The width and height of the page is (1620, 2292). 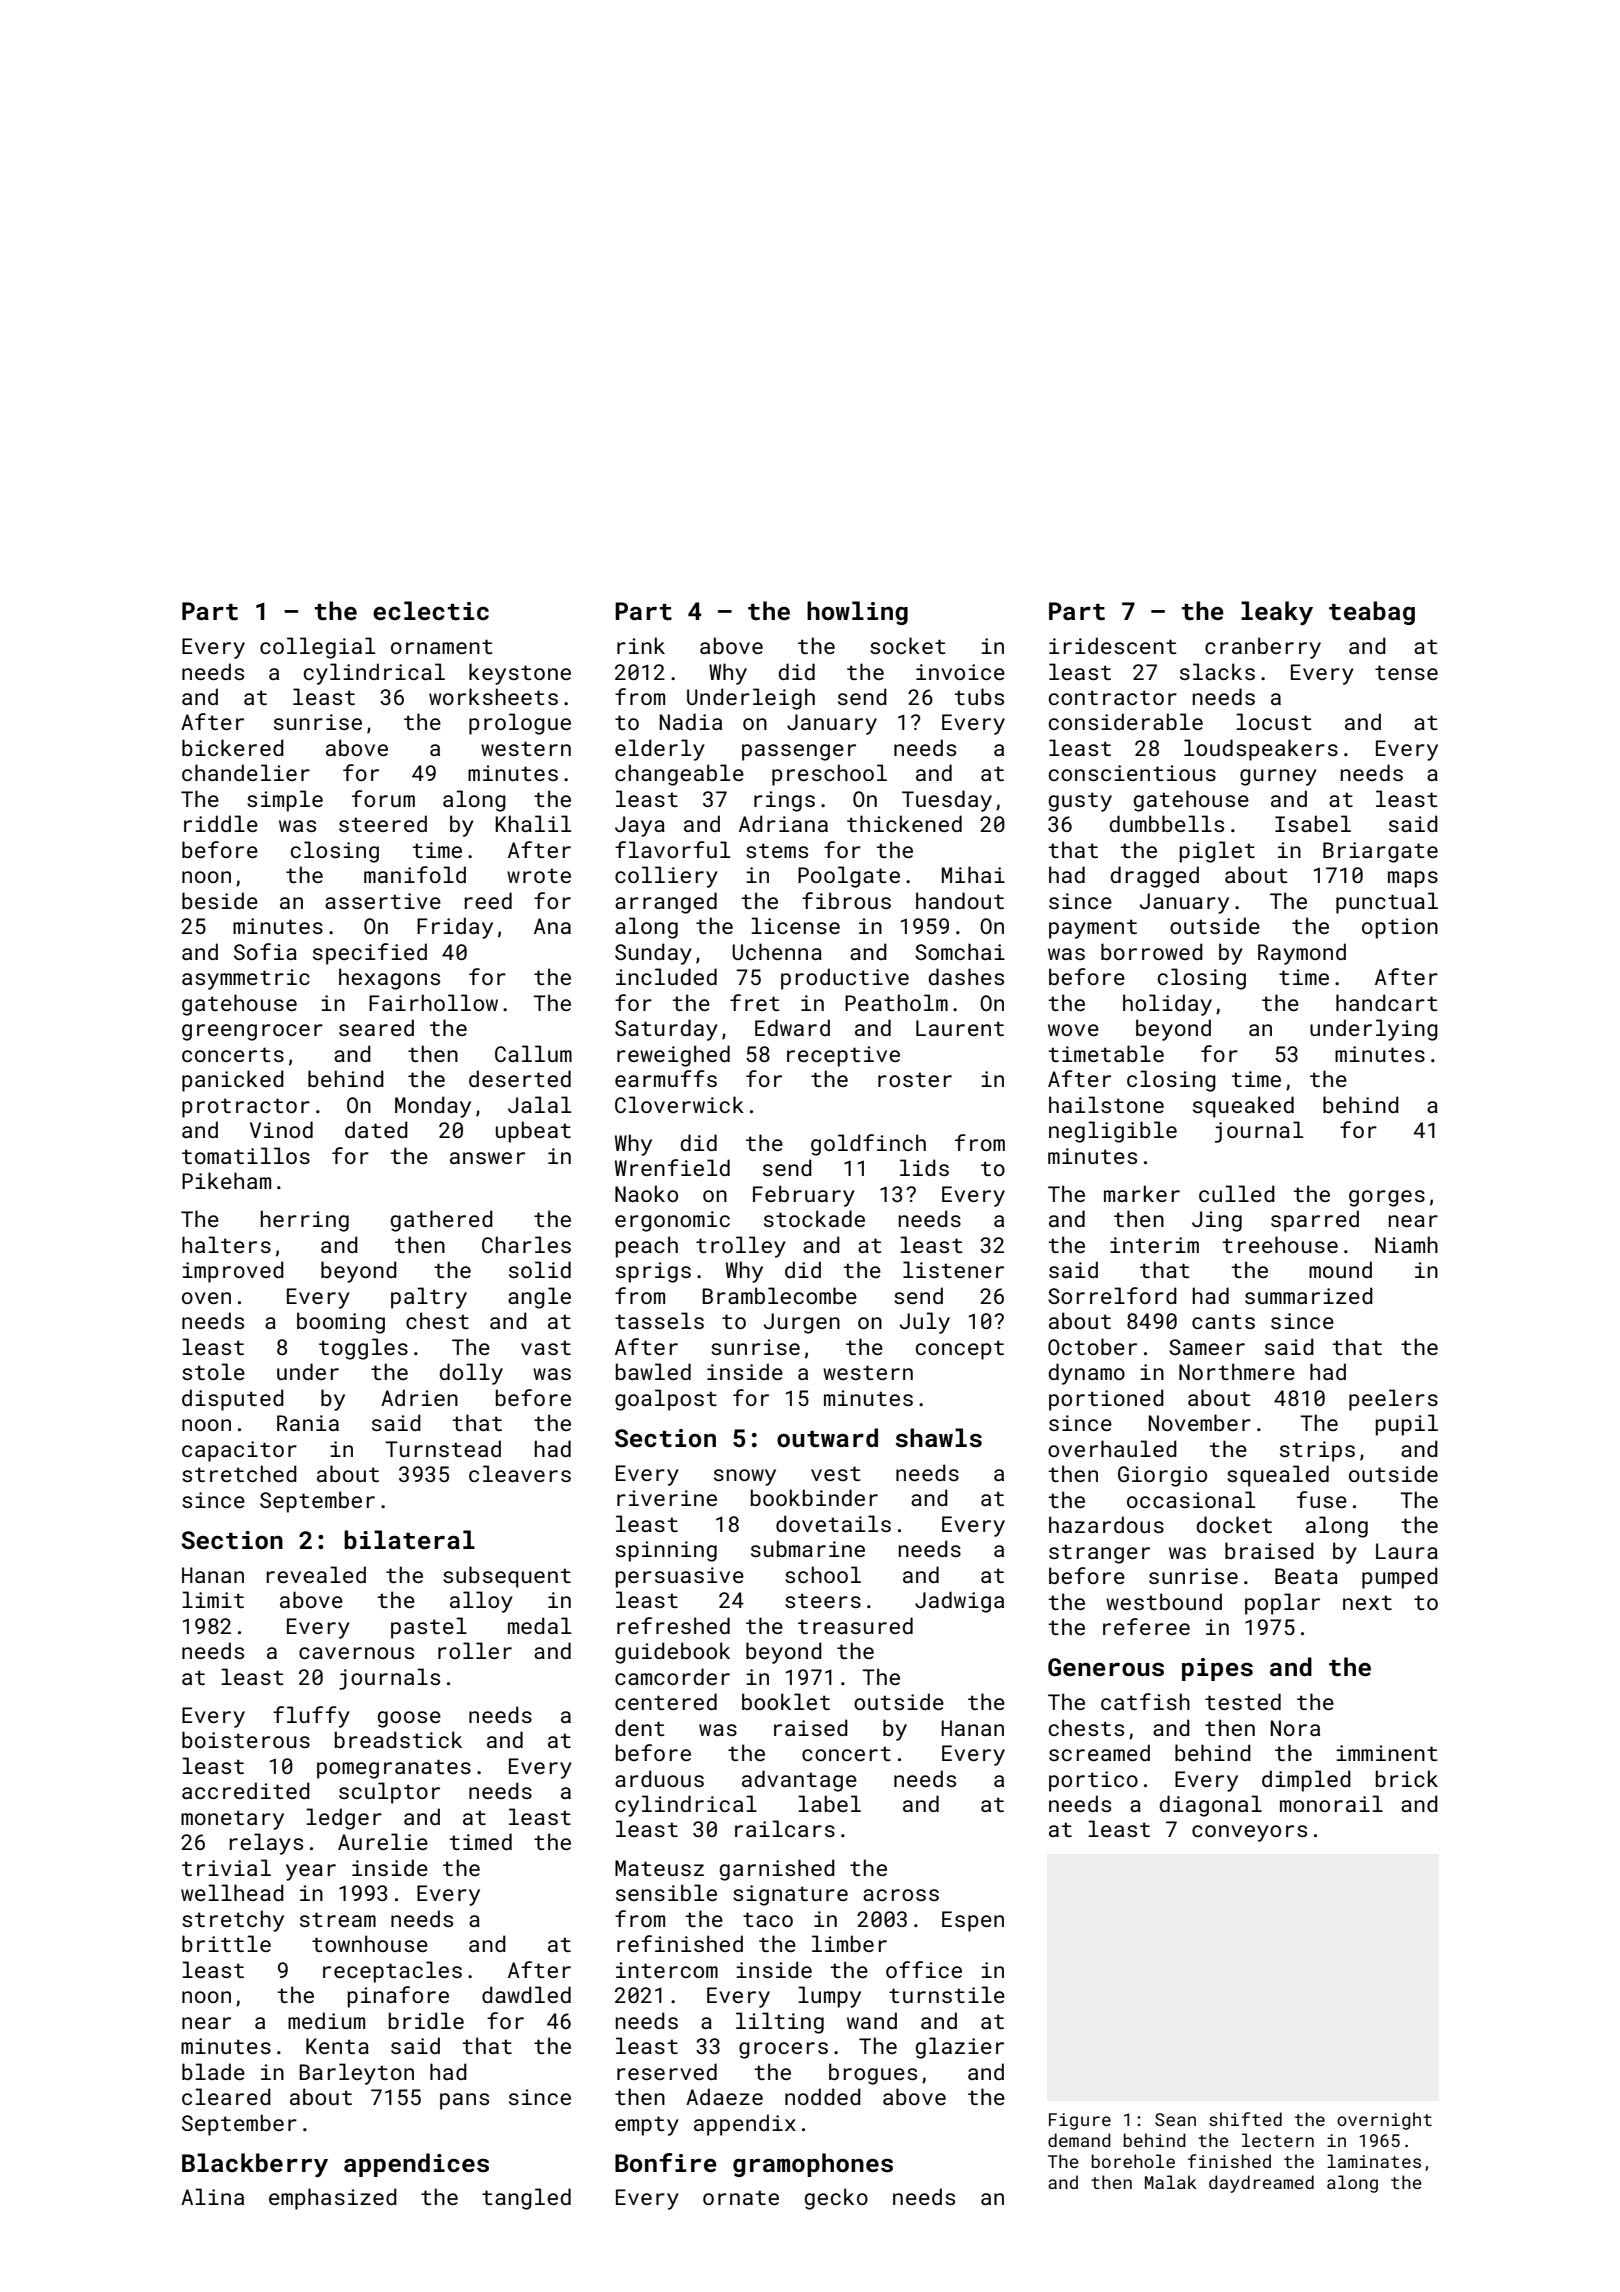 What do you see at coordinates (1277, 613) in the page?
I see `leaky` at bounding box center [1277, 613].
